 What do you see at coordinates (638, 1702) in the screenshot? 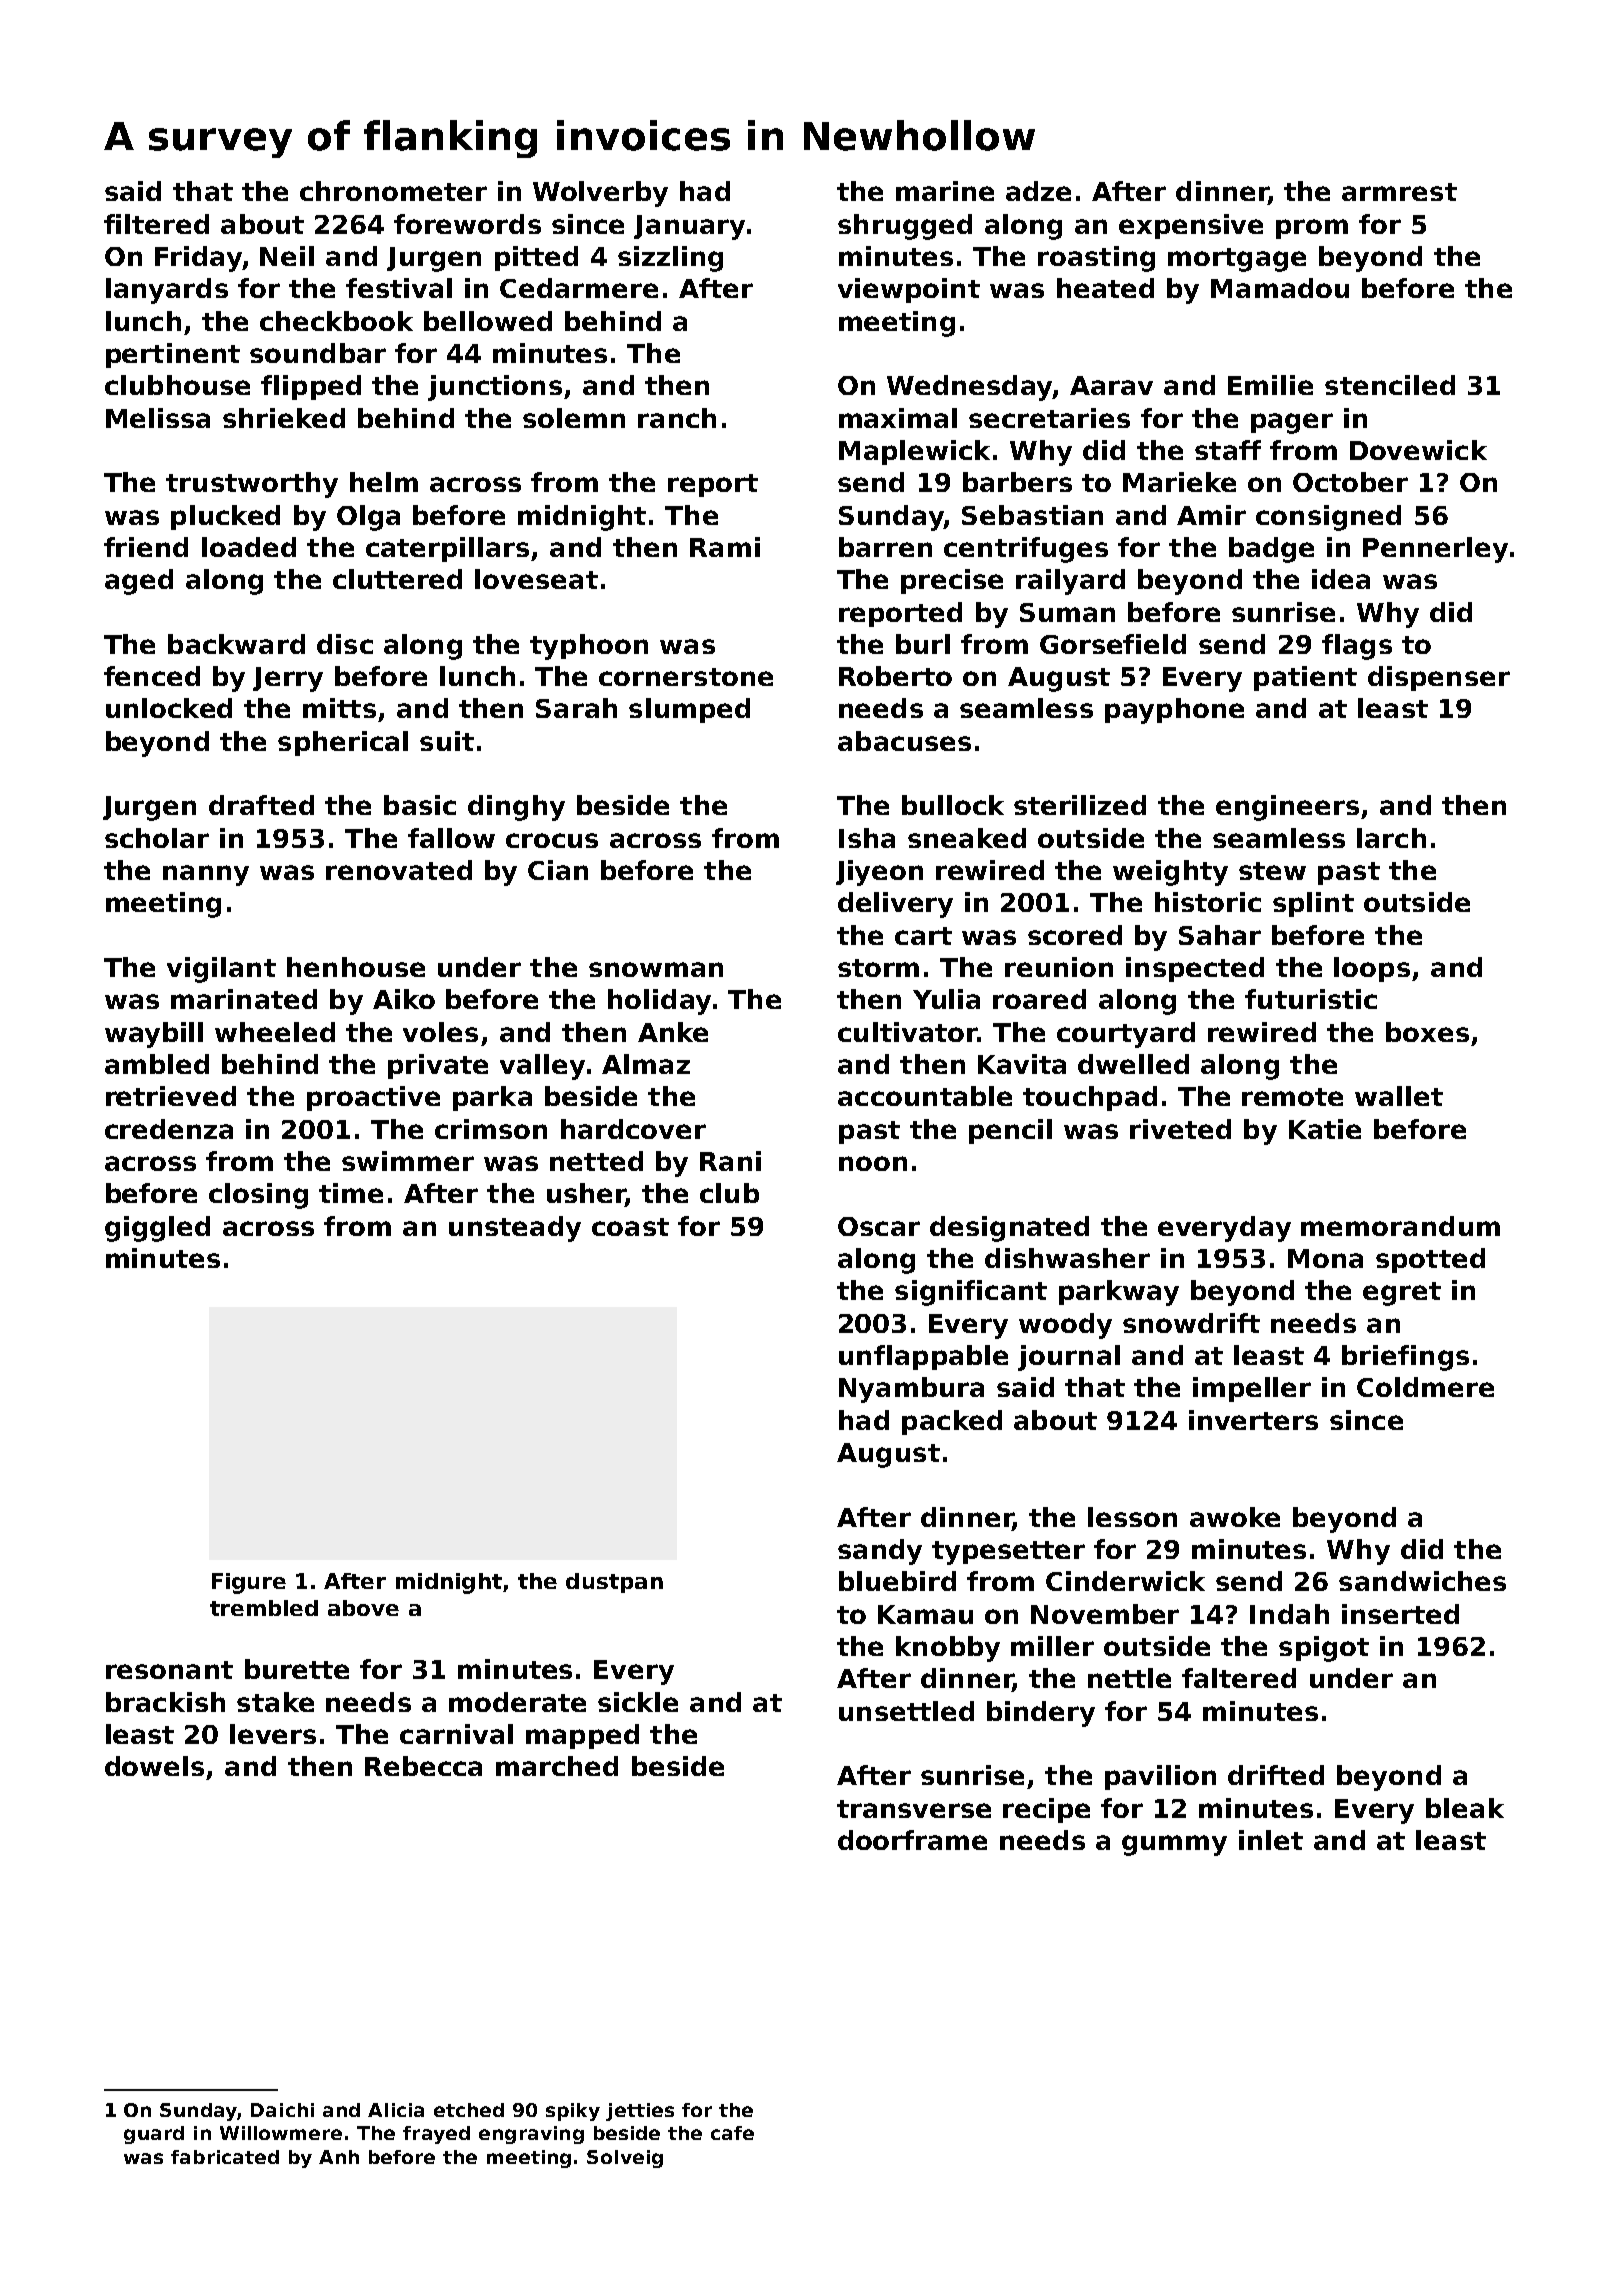
I see `sickle` at bounding box center [638, 1702].
